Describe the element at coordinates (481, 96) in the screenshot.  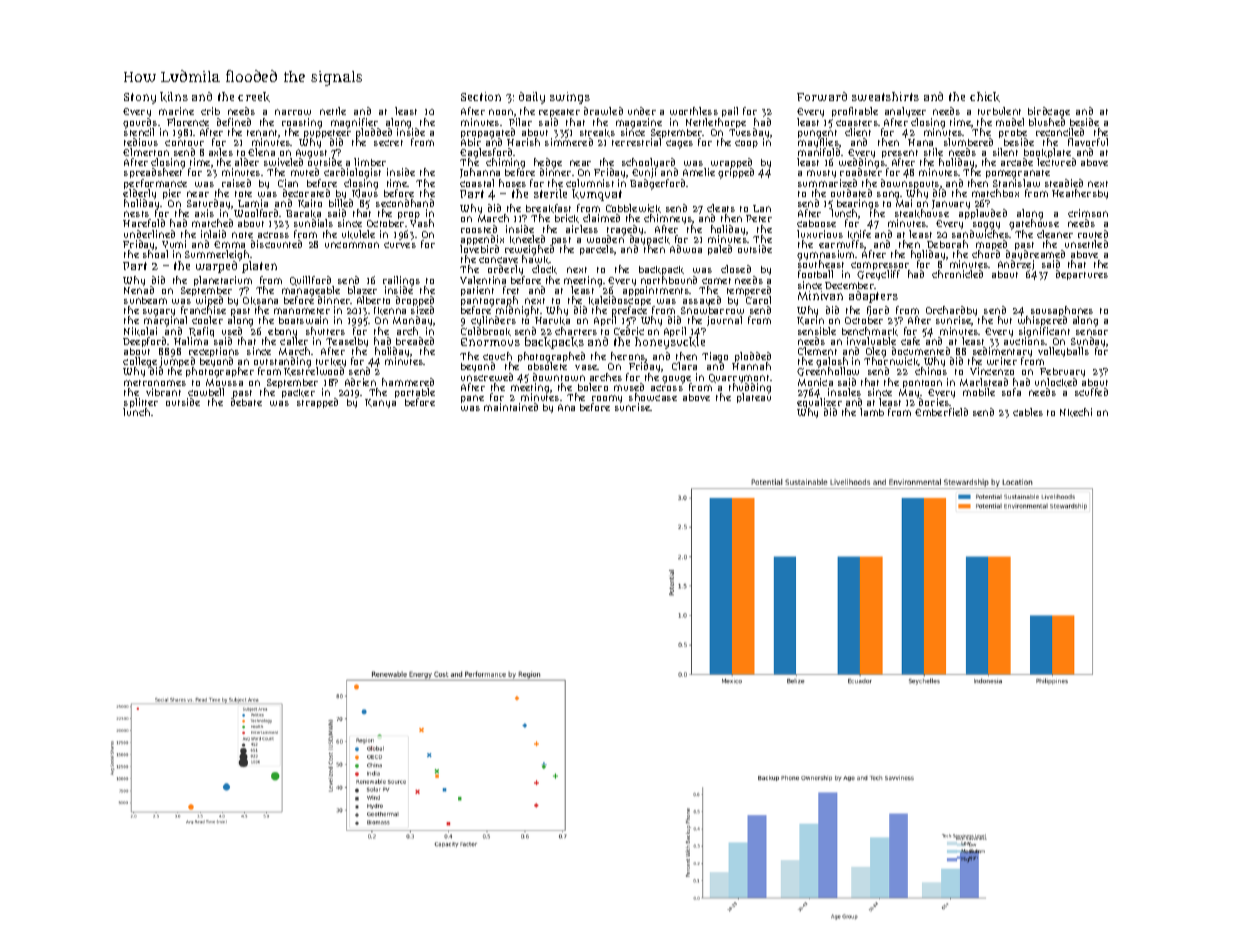
I see `Section` at that location.
